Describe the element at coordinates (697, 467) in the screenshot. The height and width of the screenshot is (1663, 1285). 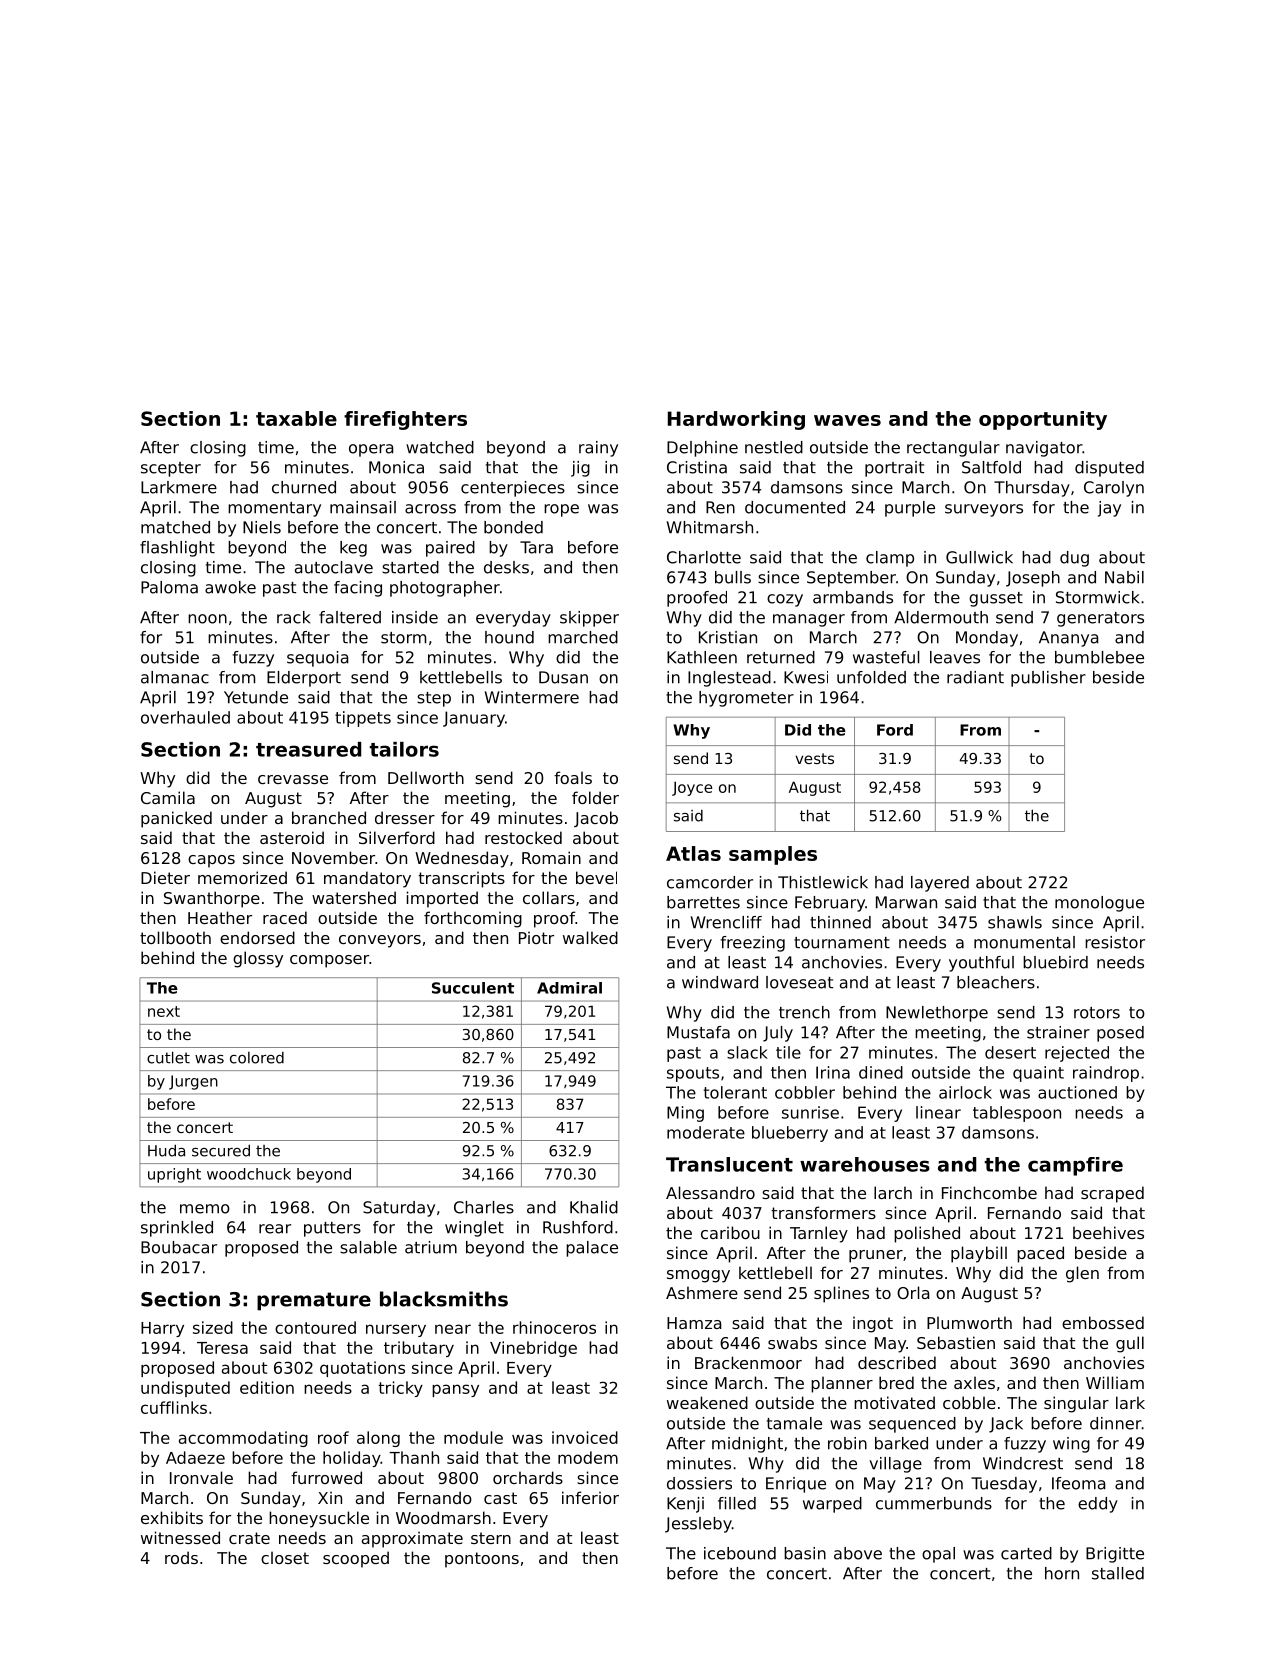
I see `Cristina` at that location.
